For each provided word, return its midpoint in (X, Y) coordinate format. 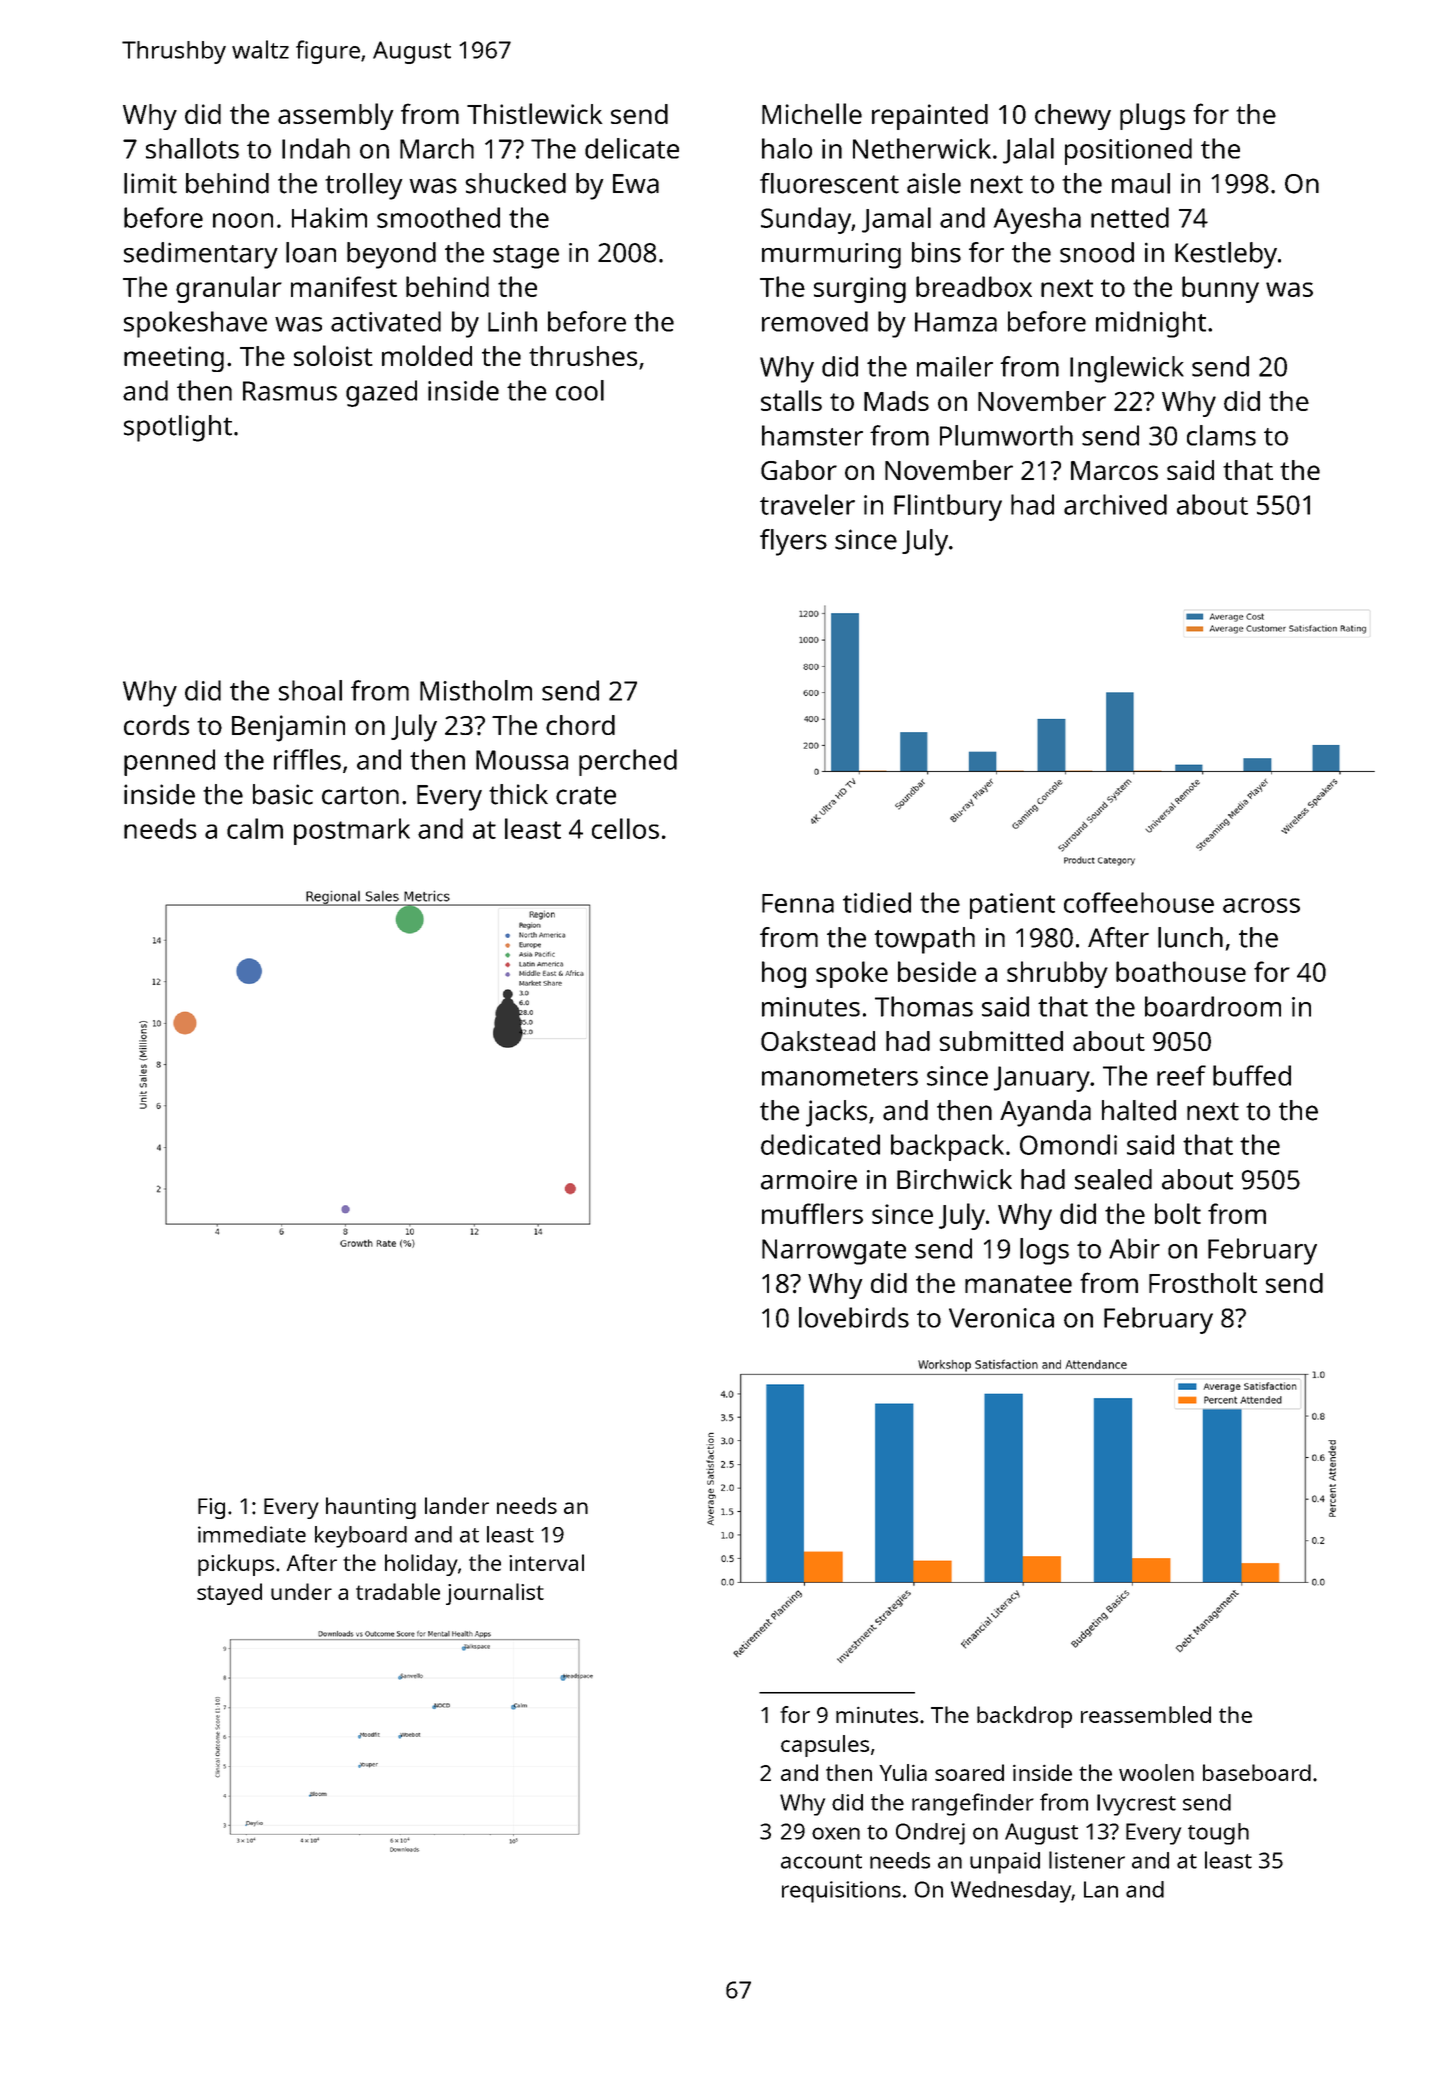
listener (1087, 1860)
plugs (1152, 116)
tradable (398, 1591)
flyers (793, 542)
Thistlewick (534, 113)
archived (1115, 504)
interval (546, 1562)
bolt (1178, 1213)
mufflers (812, 1213)
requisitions (841, 1892)
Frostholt (1203, 1282)
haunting (371, 1508)
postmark (352, 831)
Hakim (329, 217)
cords (156, 725)
